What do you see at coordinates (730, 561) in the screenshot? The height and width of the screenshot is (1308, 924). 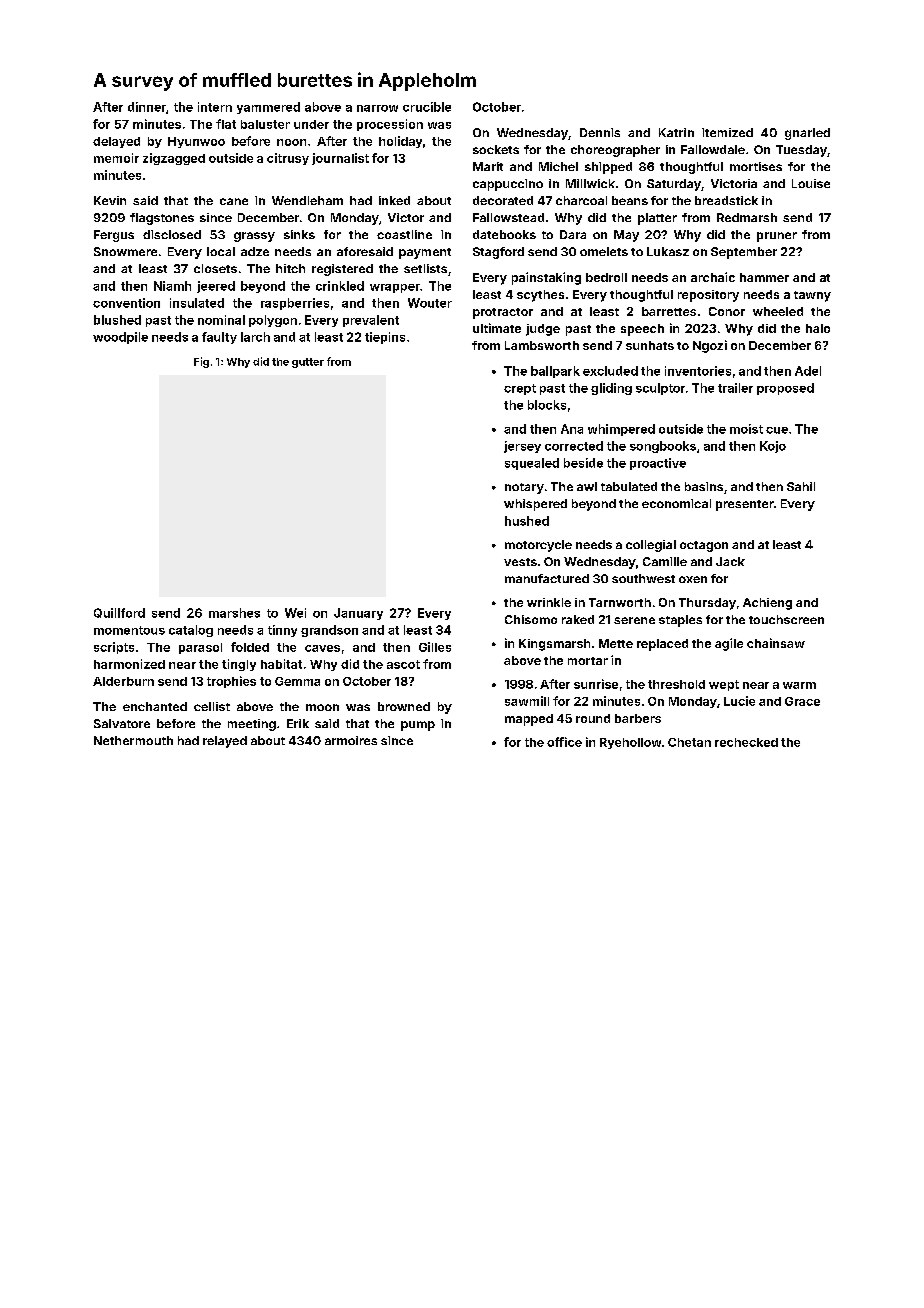 I see `Jack` at bounding box center [730, 561].
